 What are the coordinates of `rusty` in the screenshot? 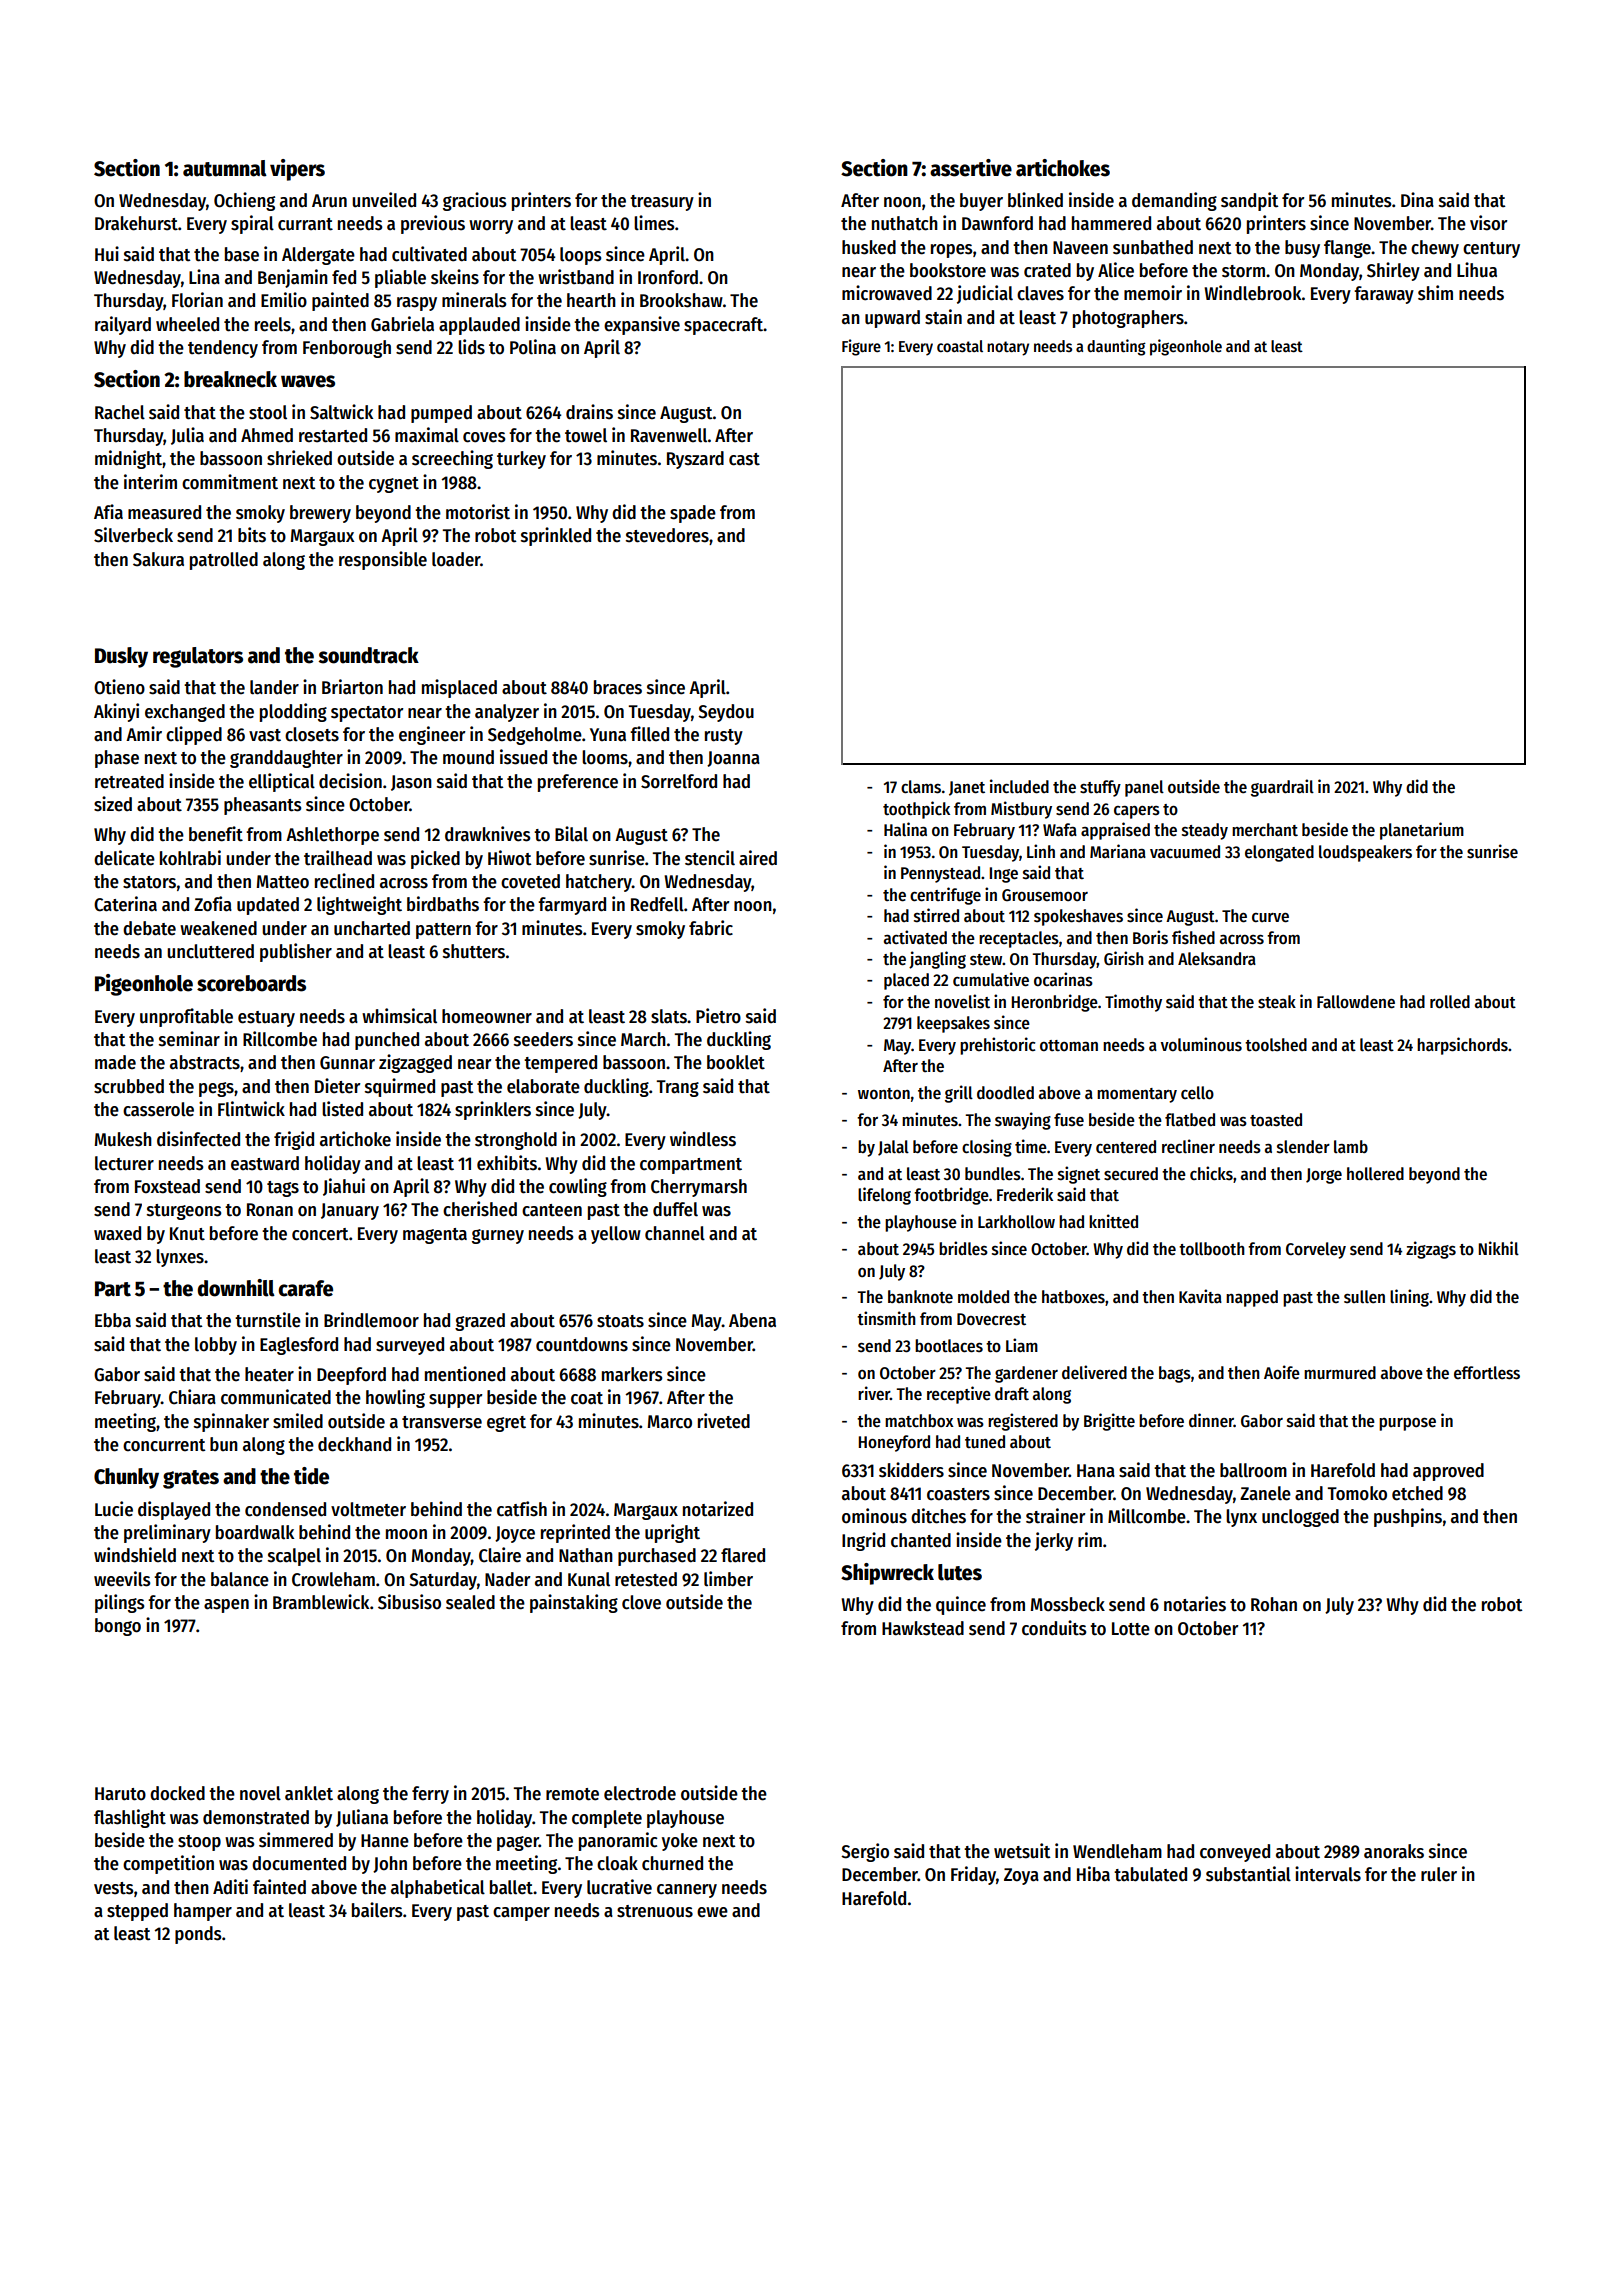 It's located at (724, 737).
